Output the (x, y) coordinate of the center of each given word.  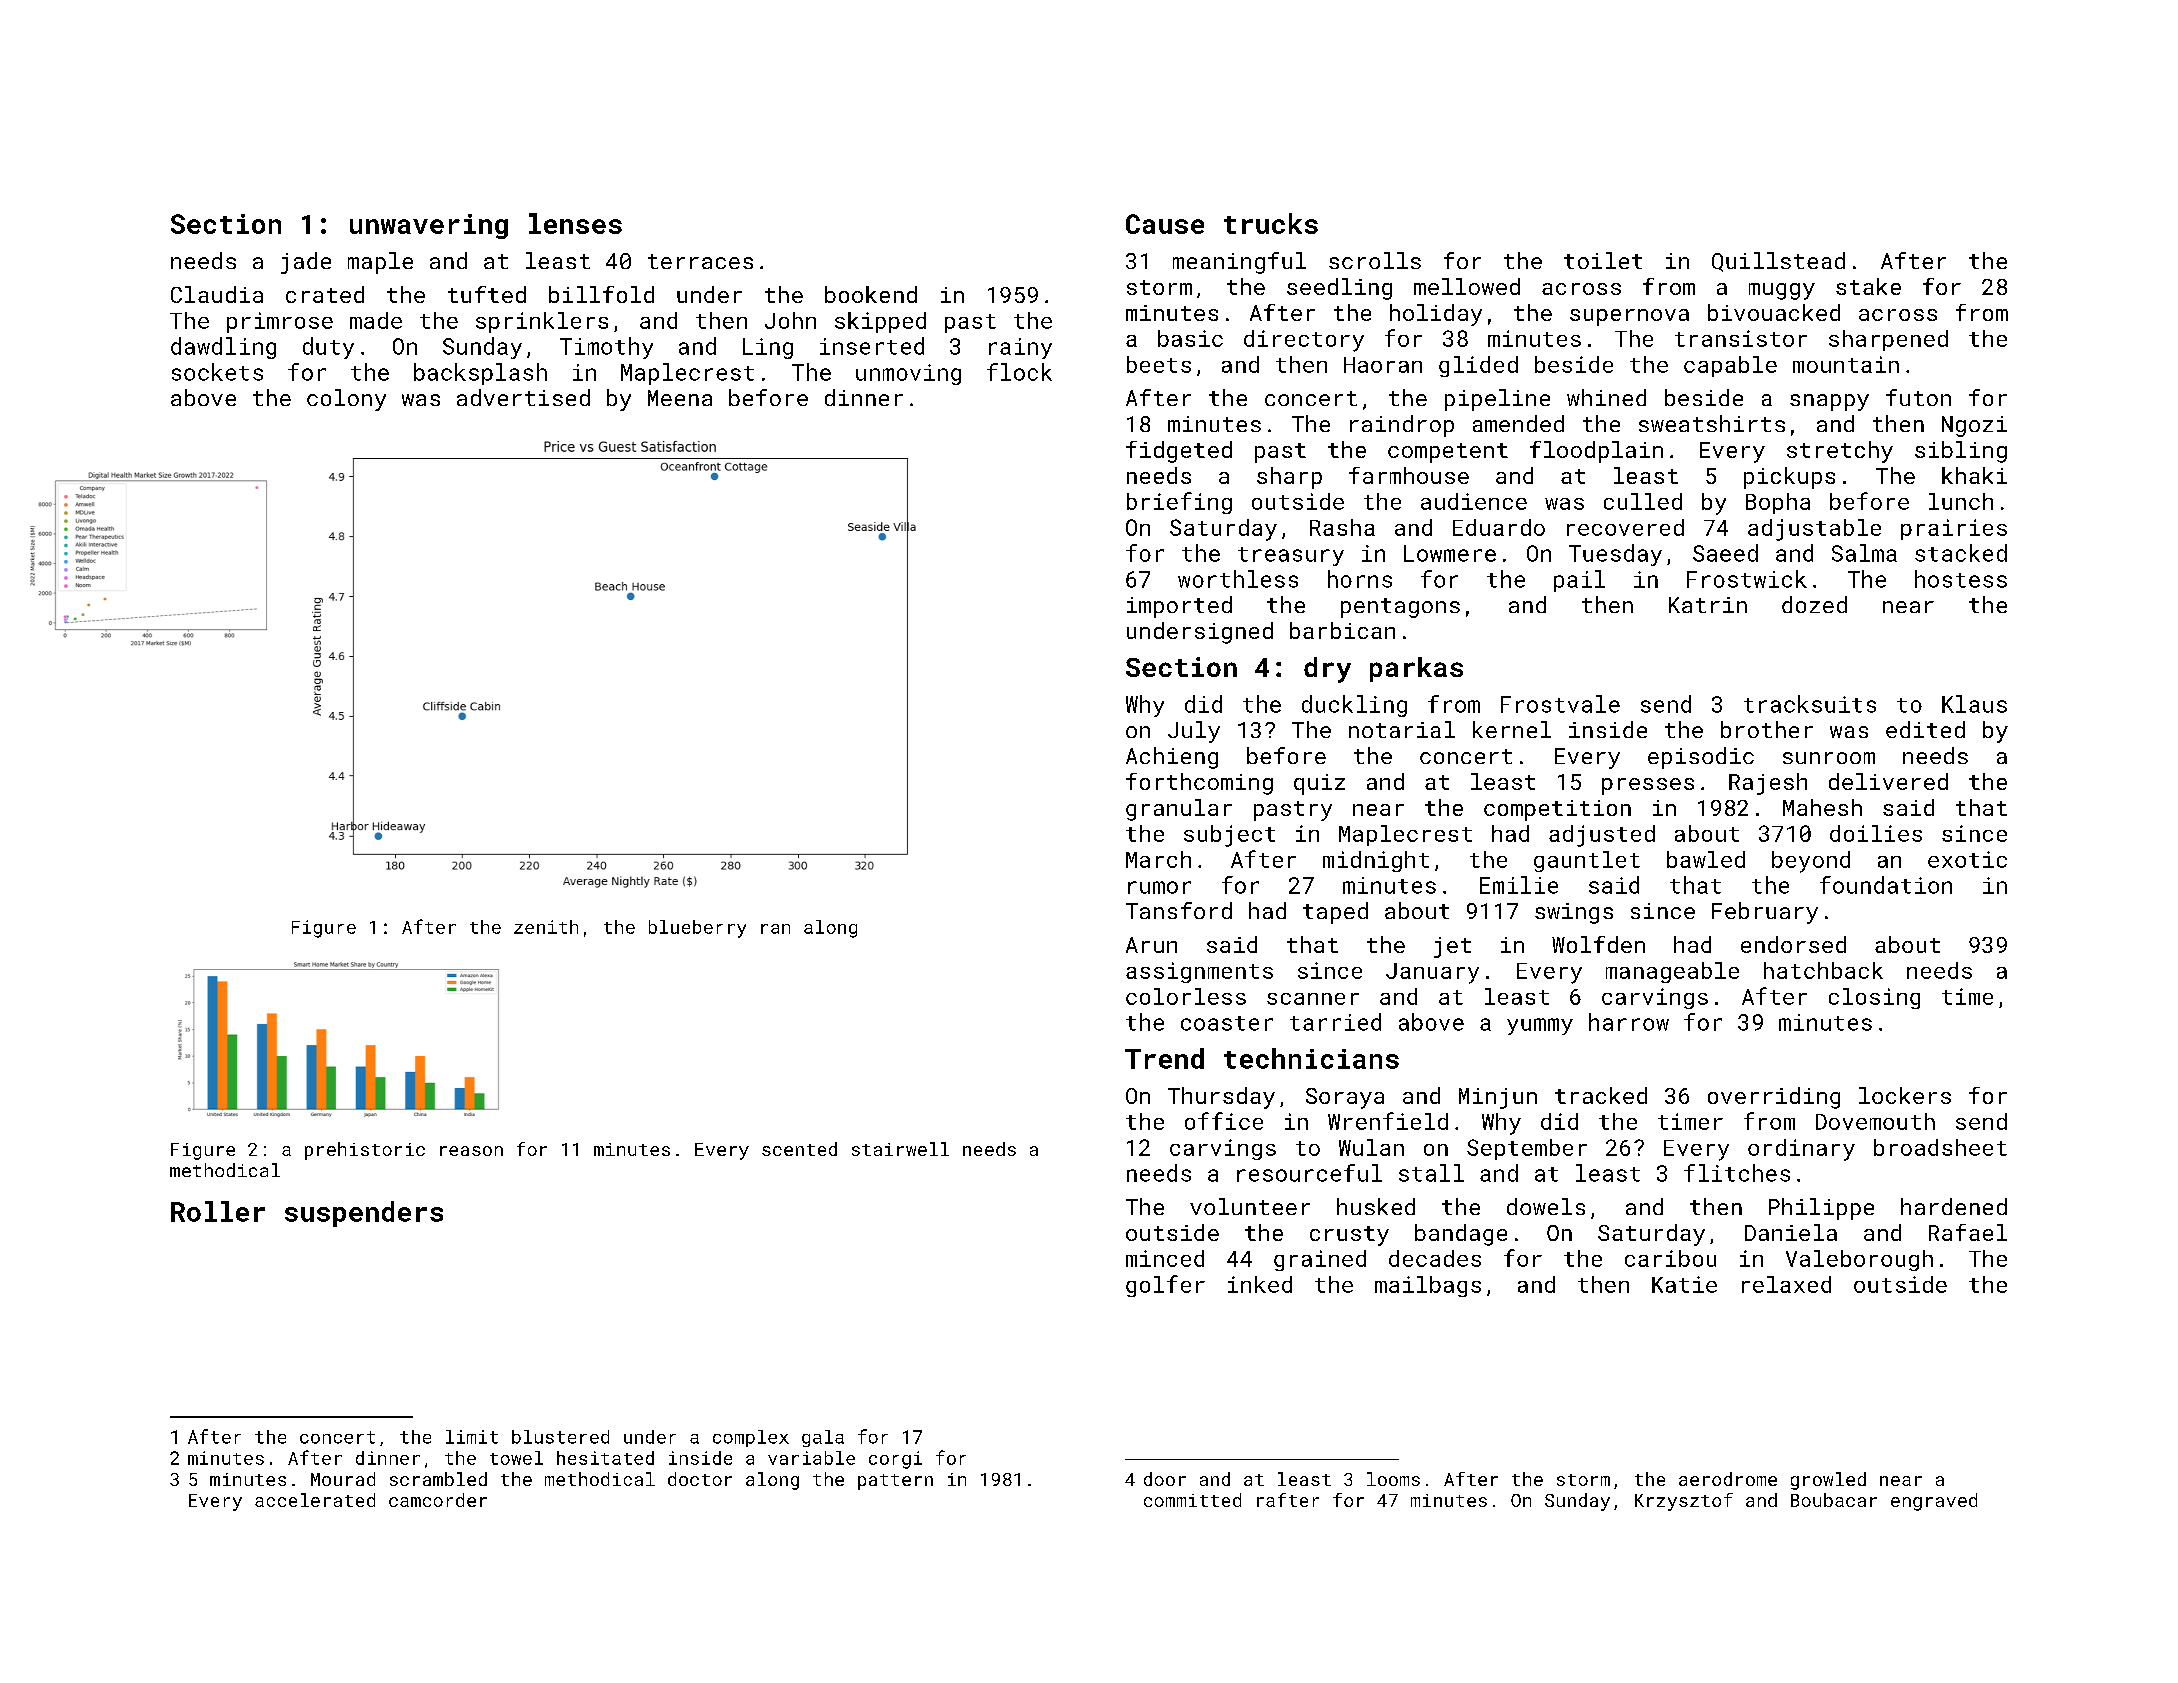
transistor (1741, 338)
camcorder (438, 1500)
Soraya (1345, 1098)
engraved (1934, 1502)
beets (1159, 364)
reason (471, 1151)
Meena (680, 398)
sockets (217, 372)
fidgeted (1179, 452)
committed (1192, 1500)
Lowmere (1450, 553)
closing (1874, 998)
